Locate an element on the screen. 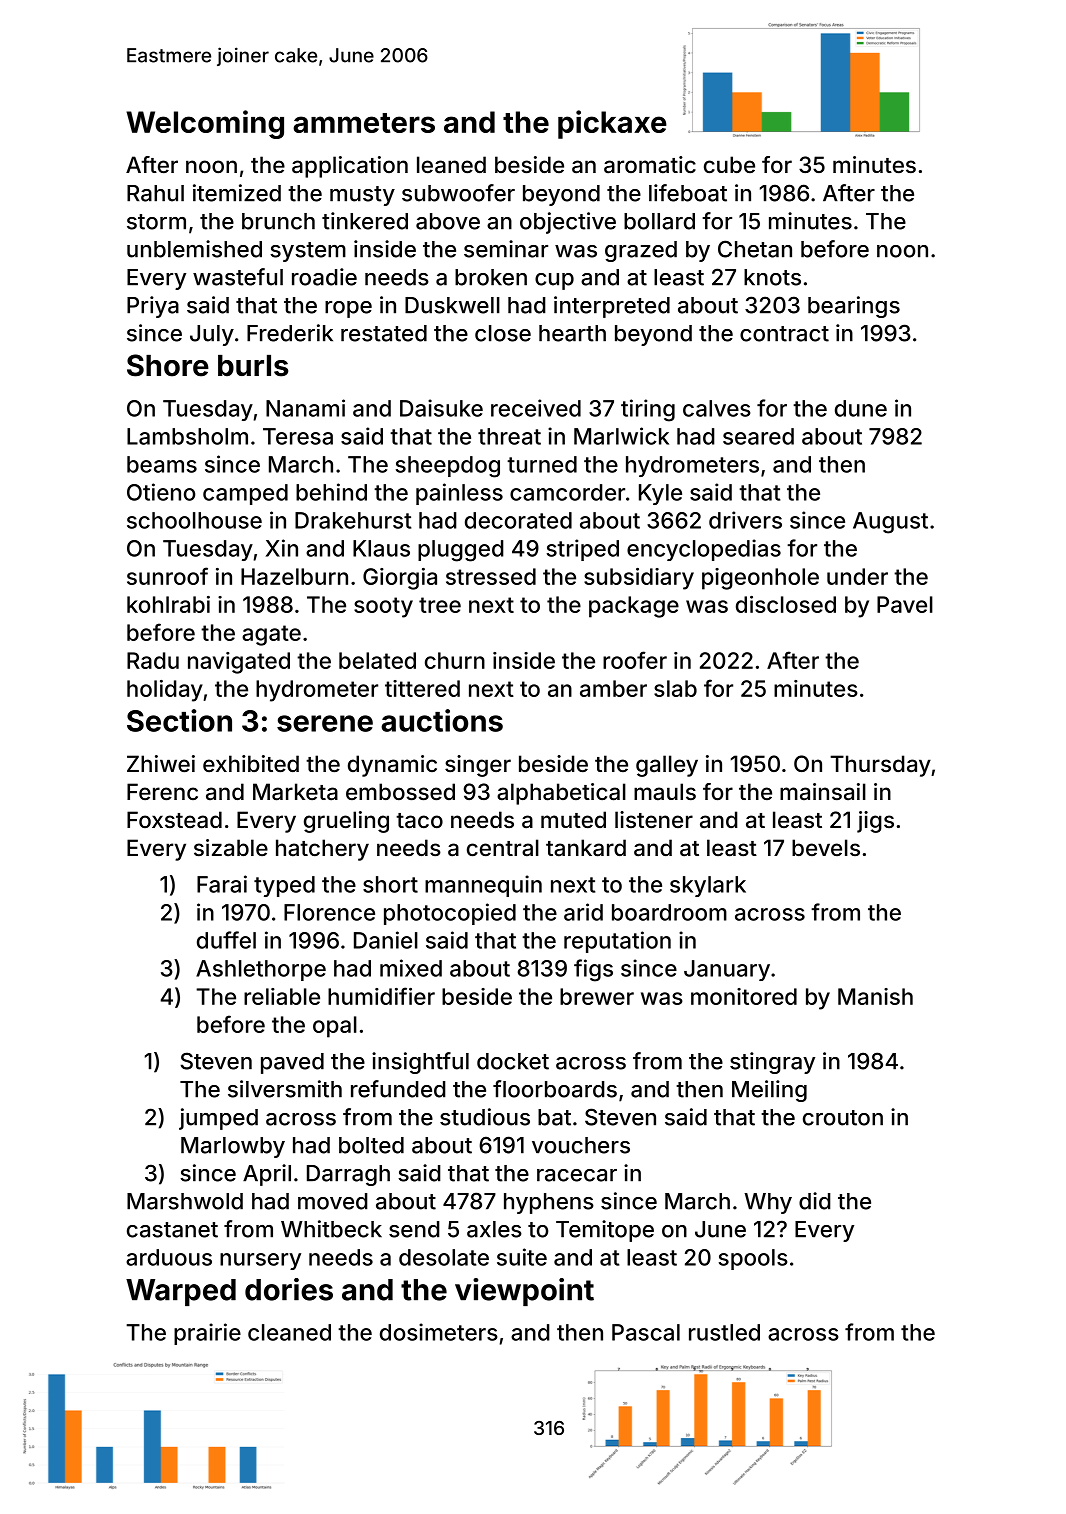  opal is located at coordinates (335, 1027).
